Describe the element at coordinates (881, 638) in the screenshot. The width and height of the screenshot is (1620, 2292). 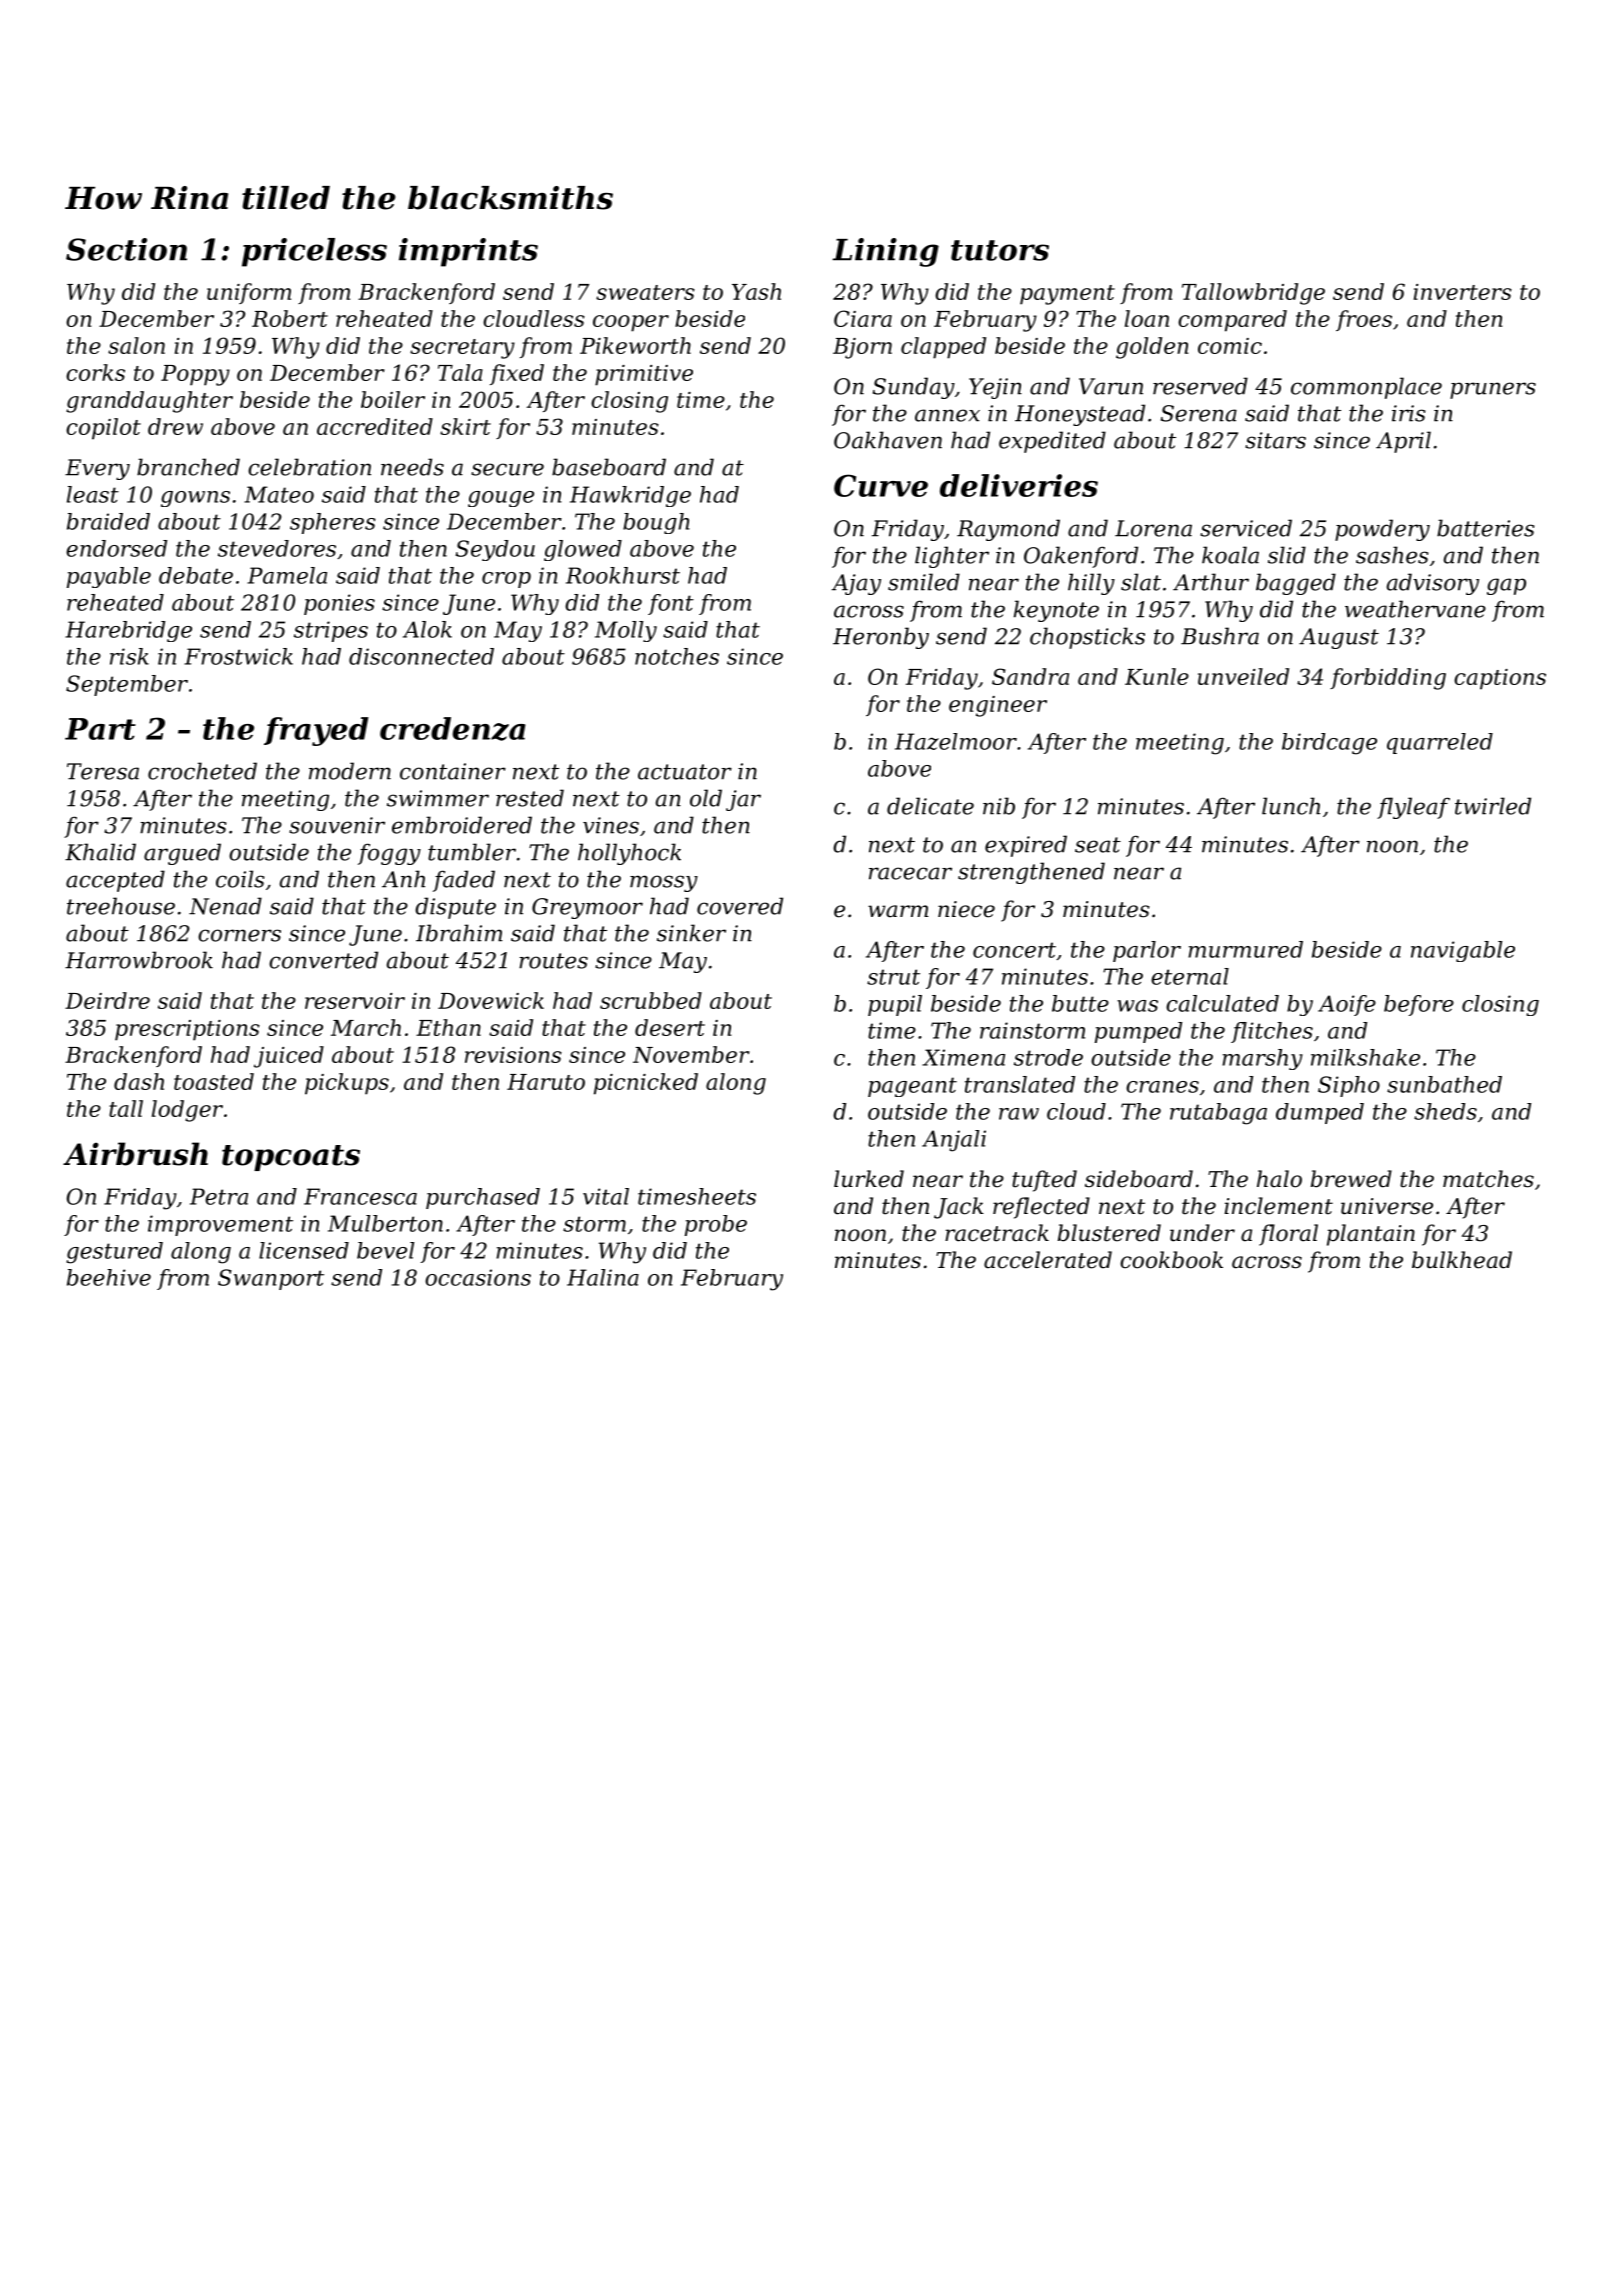
I see `Heronby` at that location.
